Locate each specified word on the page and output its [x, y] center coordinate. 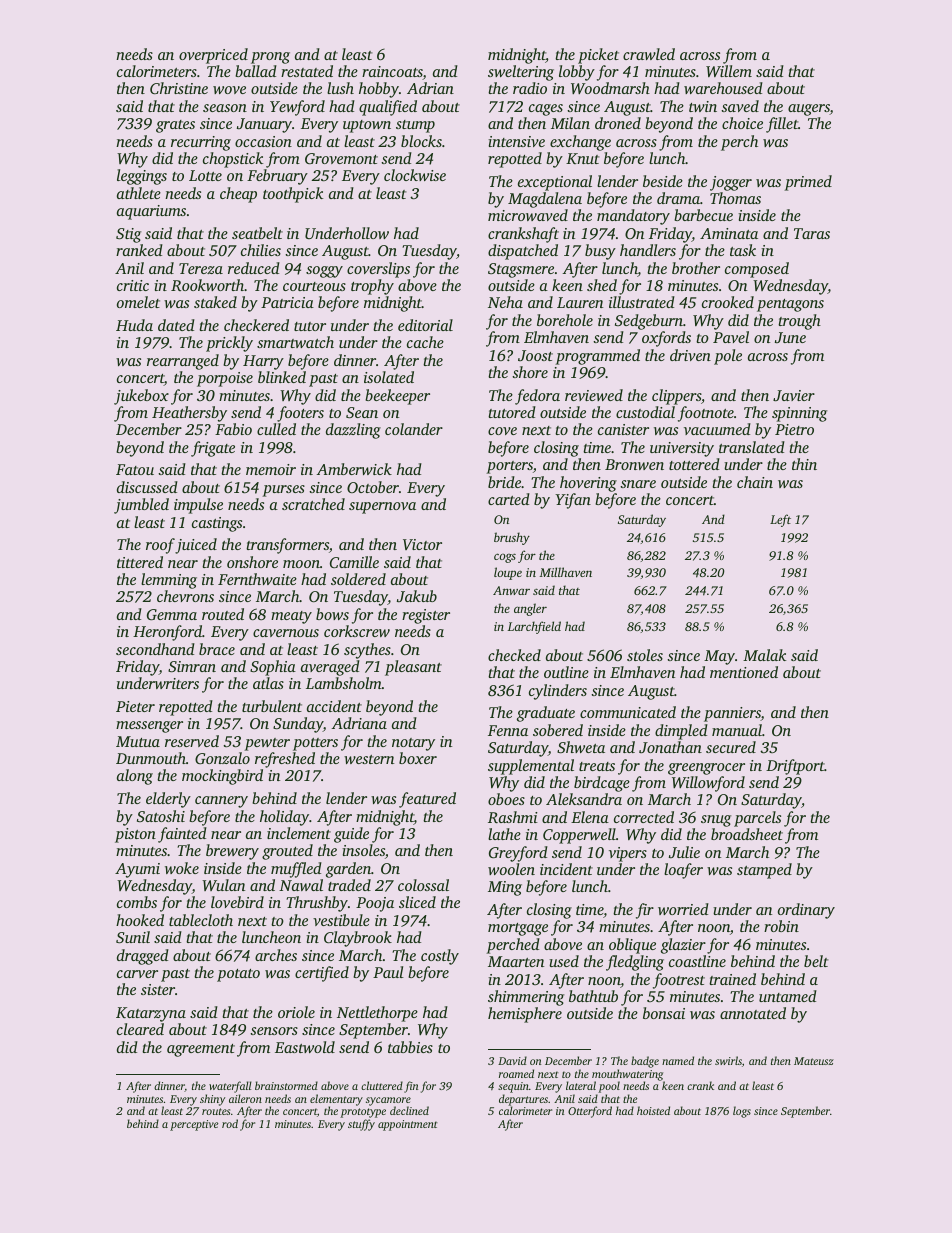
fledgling [635, 963]
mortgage [518, 929]
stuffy [361, 1125]
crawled [649, 54]
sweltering [521, 73]
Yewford [297, 108]
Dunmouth [151, 758]
